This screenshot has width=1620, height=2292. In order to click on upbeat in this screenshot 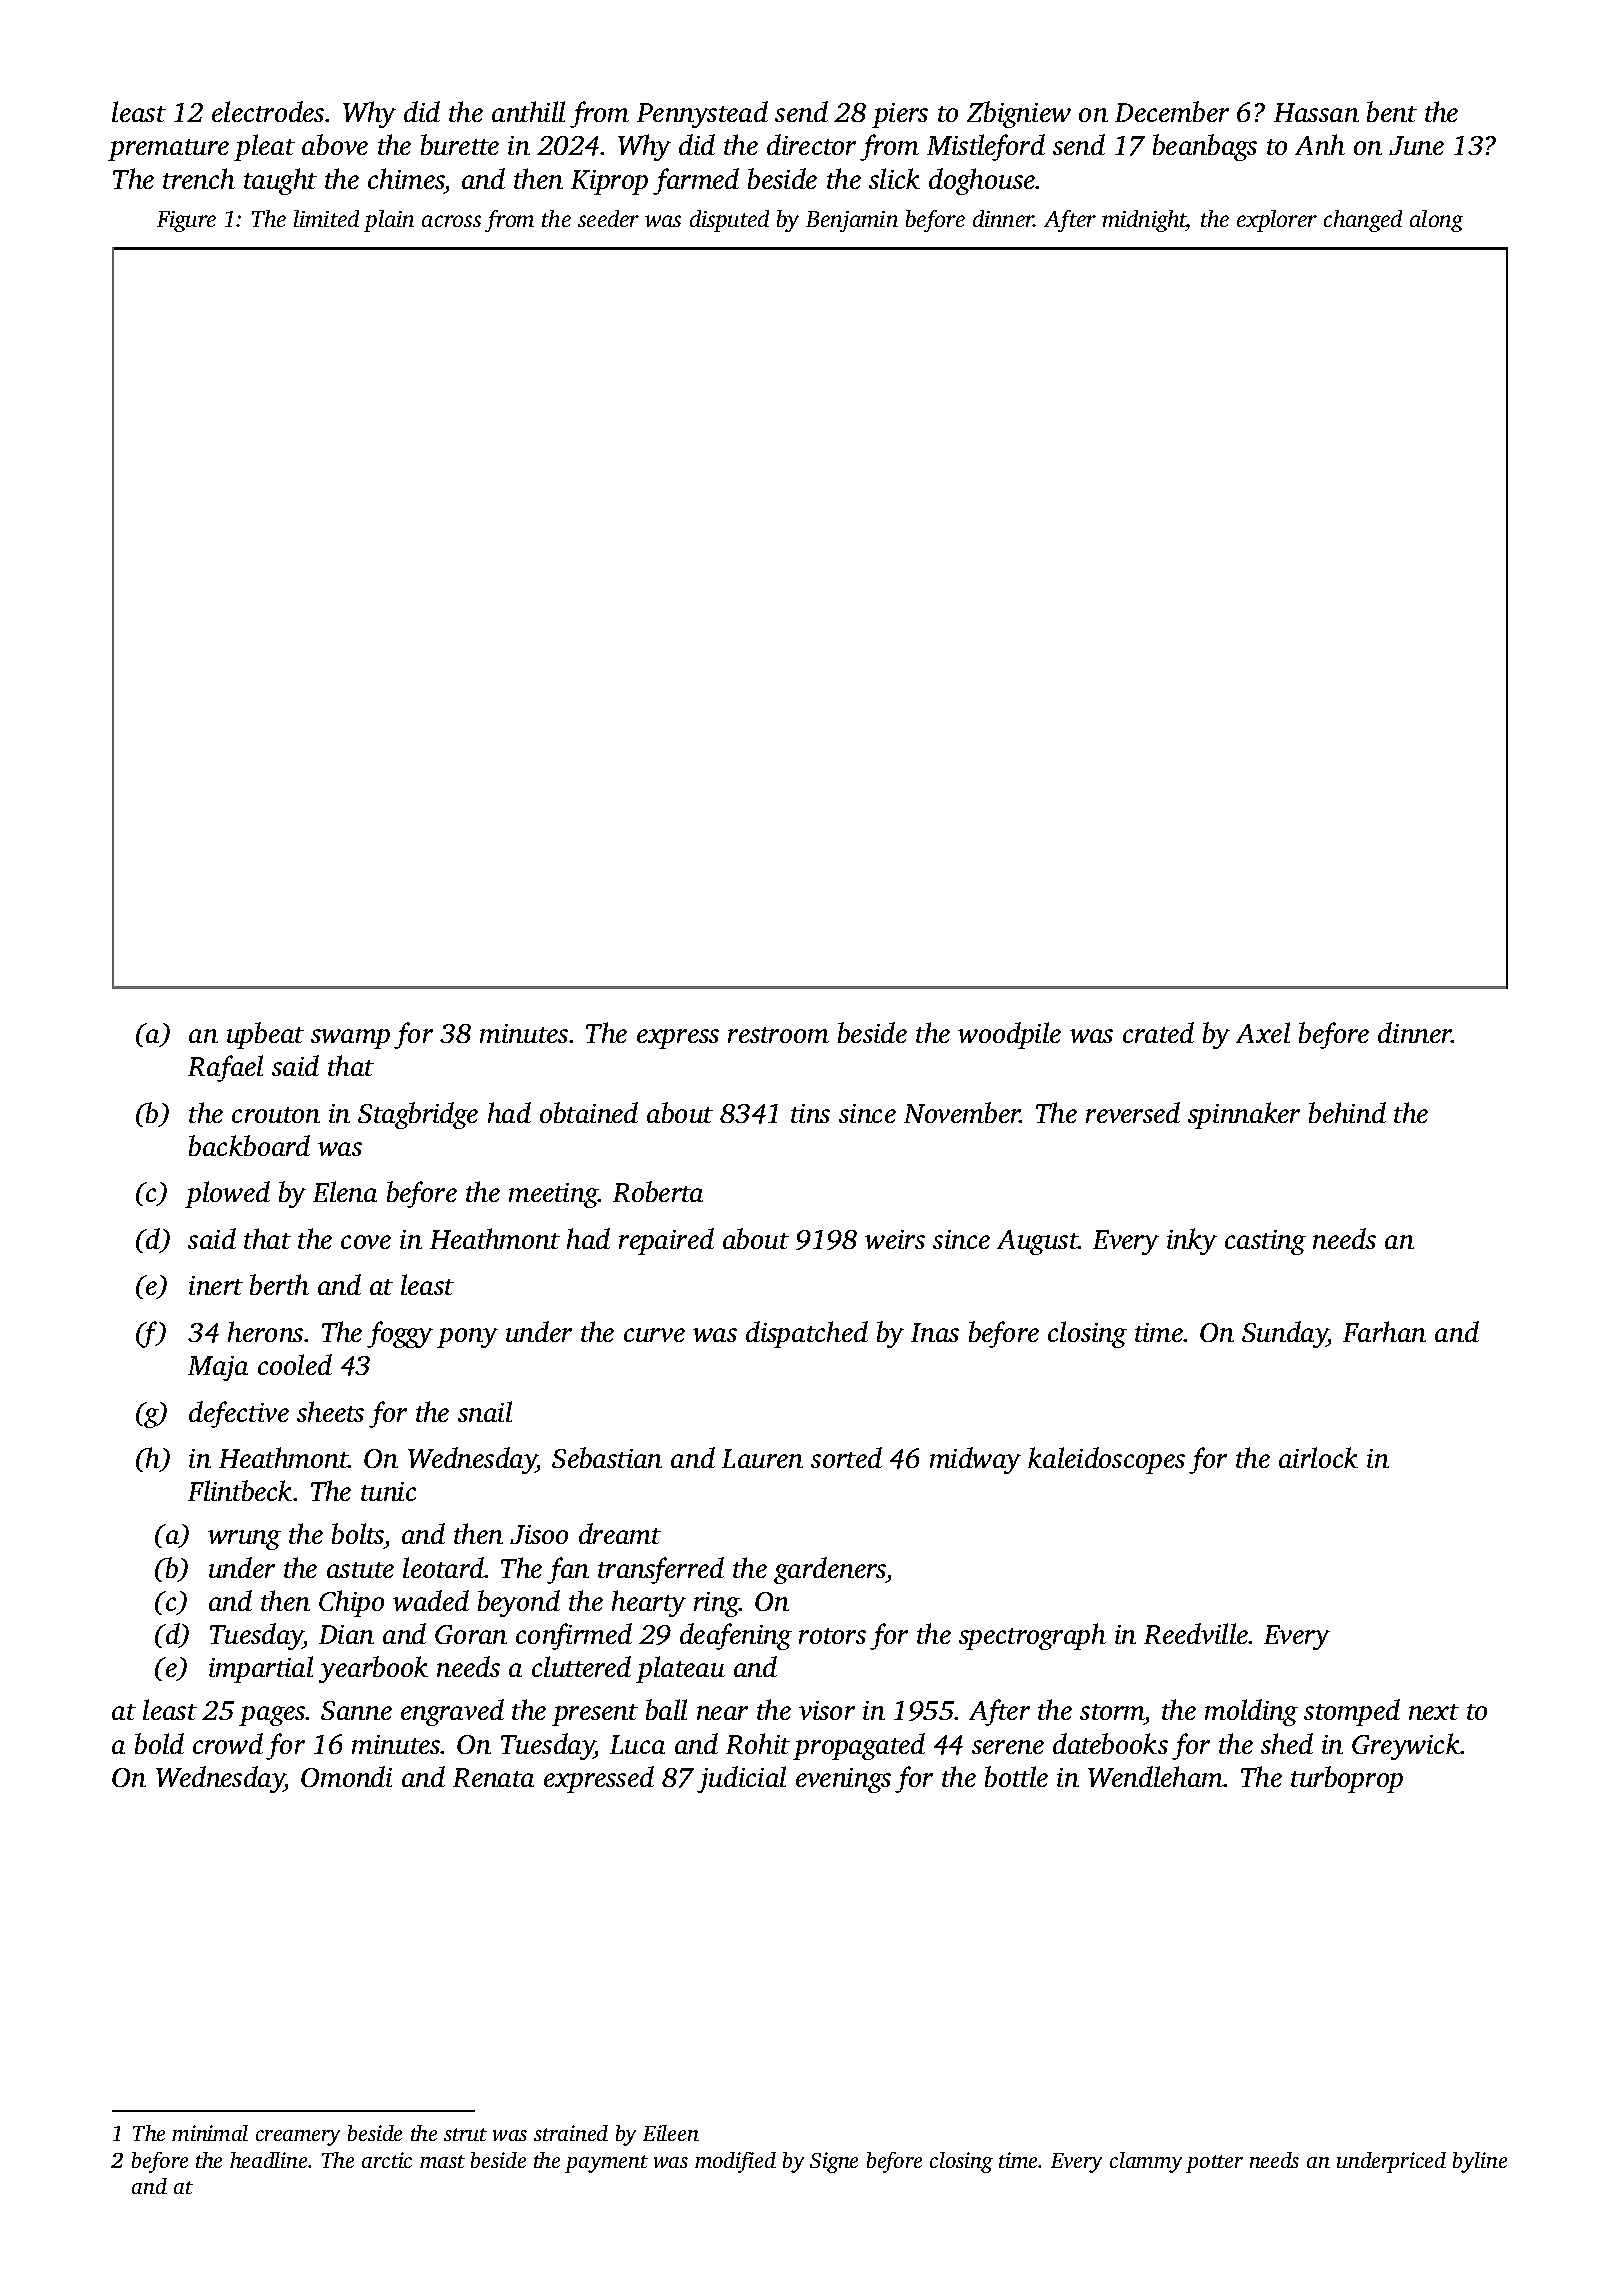, I will do `click(265, 1035)`.
